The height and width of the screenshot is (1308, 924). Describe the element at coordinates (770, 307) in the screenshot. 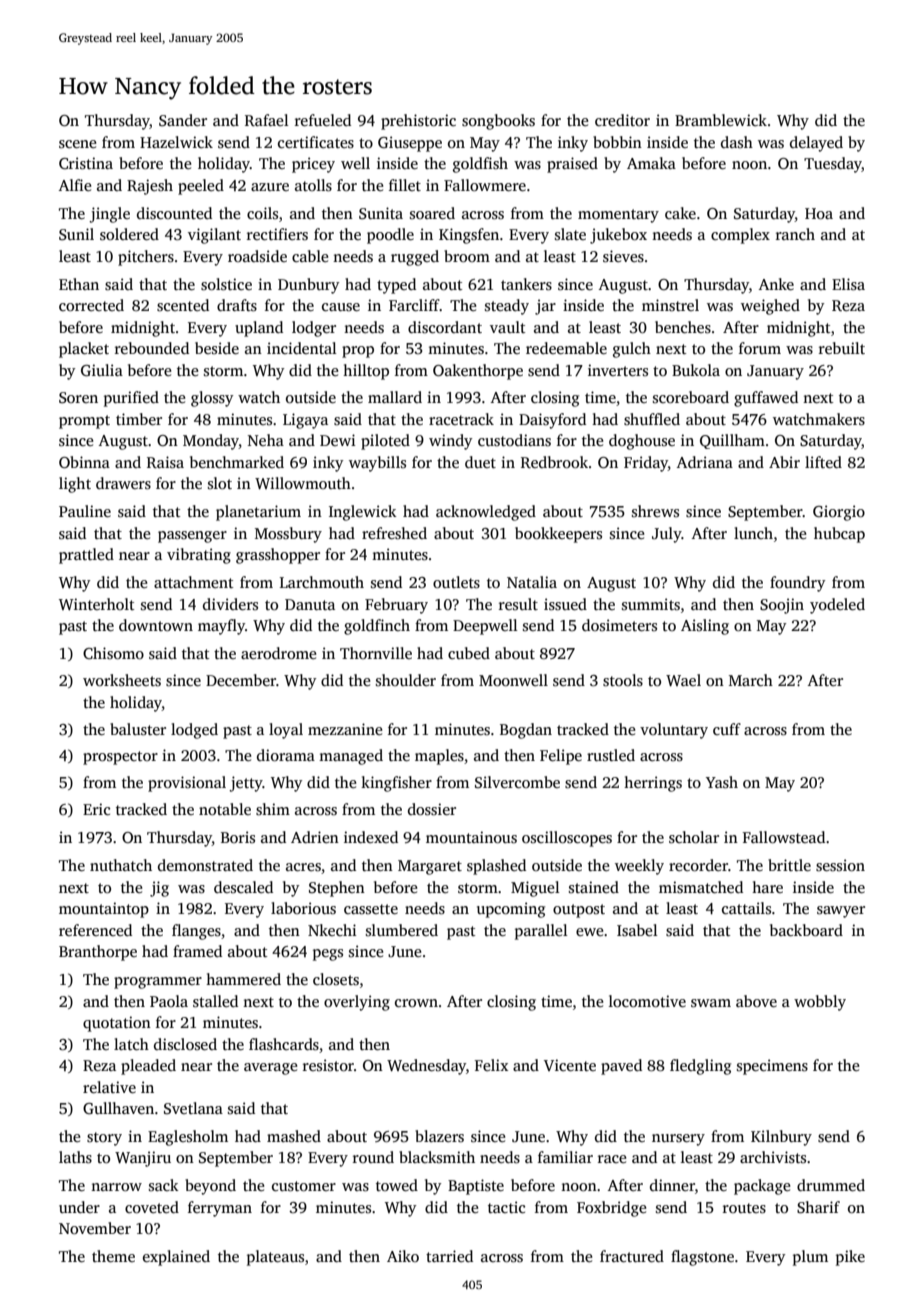

I see `weighed` at that location.
